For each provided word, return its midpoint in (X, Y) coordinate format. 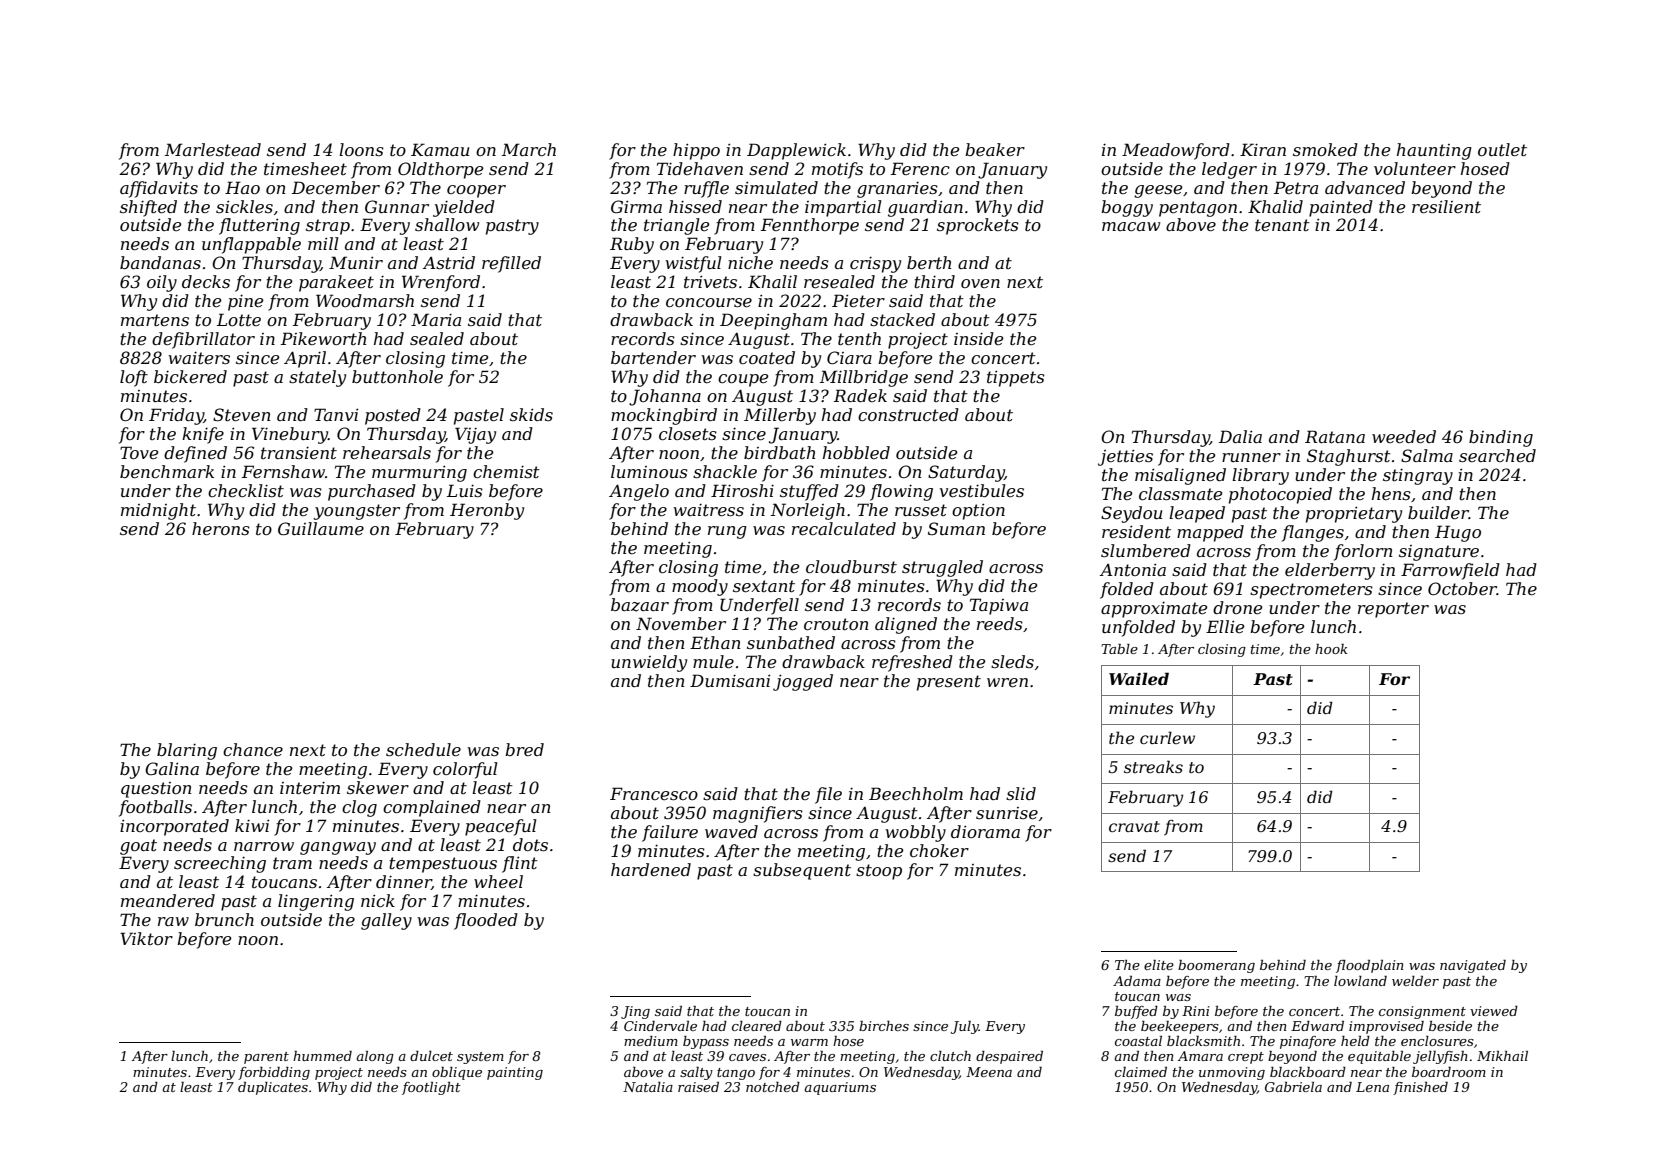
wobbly (916, 833)
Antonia (1133, 569)
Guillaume (321, 528)
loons (361, 149)
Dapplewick (796, 151)
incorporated (174, 827)
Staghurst (1349, 457)
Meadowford (1176, 151)
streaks (1153, 766)
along (375, 1057)
